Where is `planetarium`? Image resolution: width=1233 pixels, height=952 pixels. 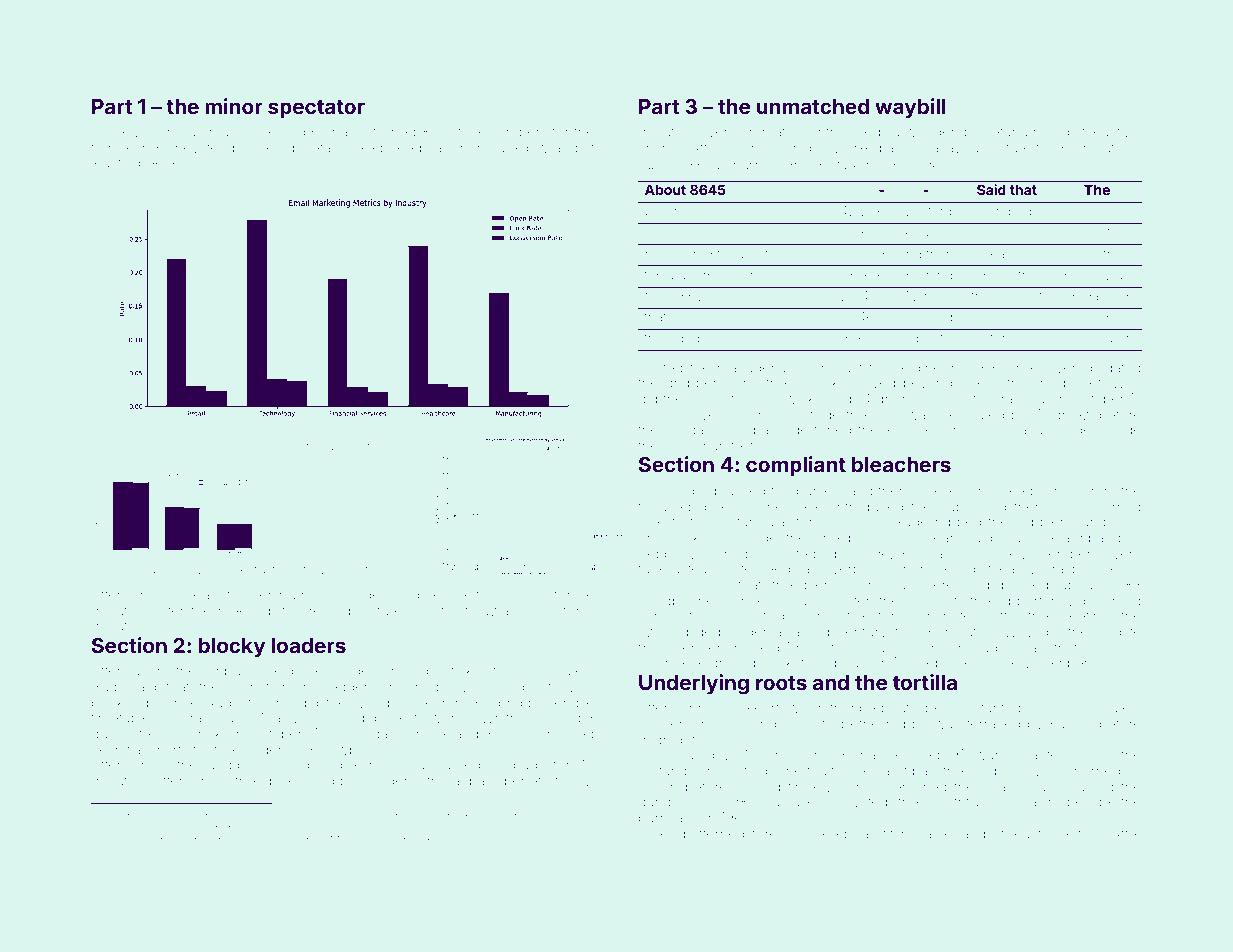
planetarium is located at coordinates (1002, 133).
